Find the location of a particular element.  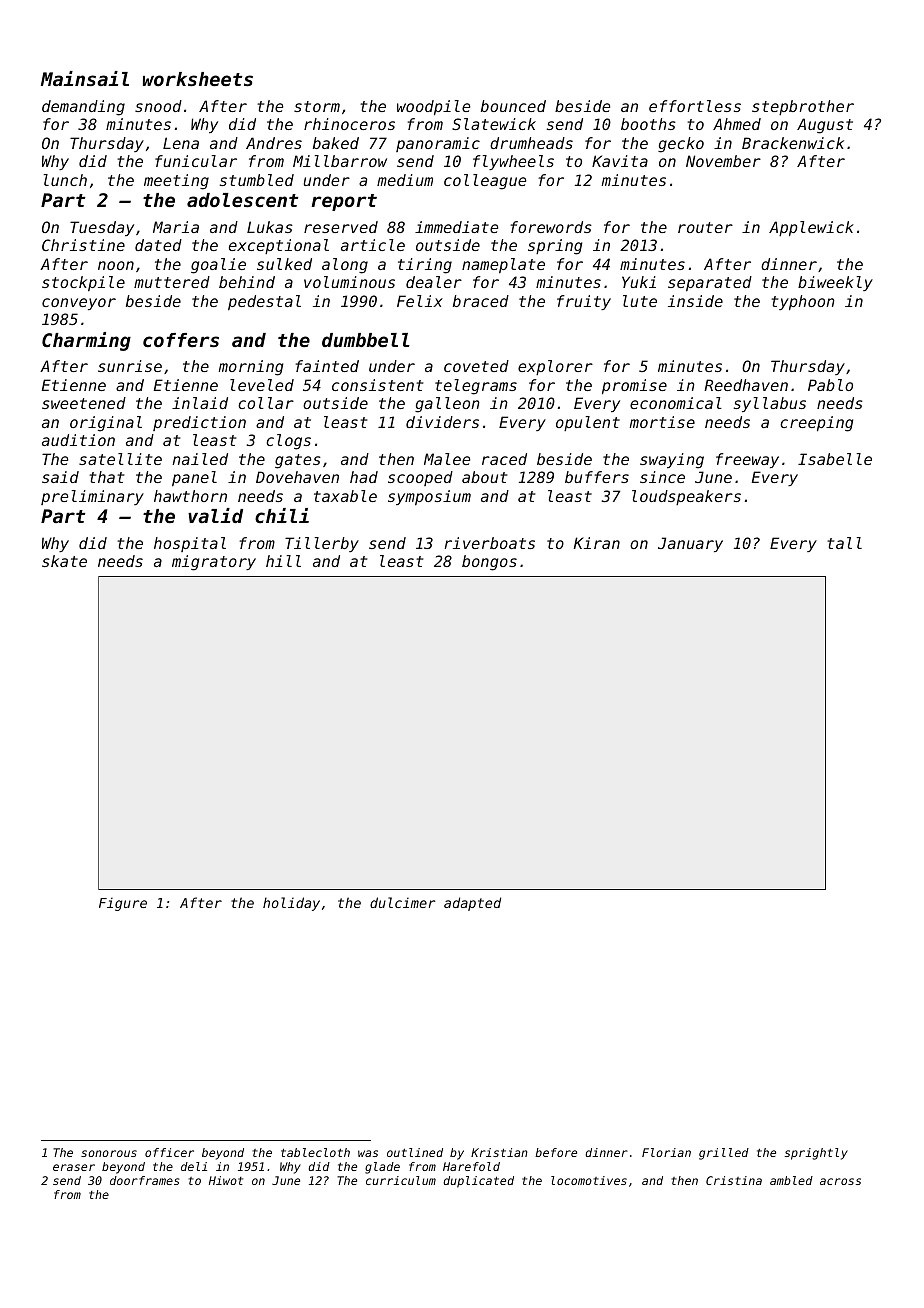

said is located at coordinates (60, 477).
